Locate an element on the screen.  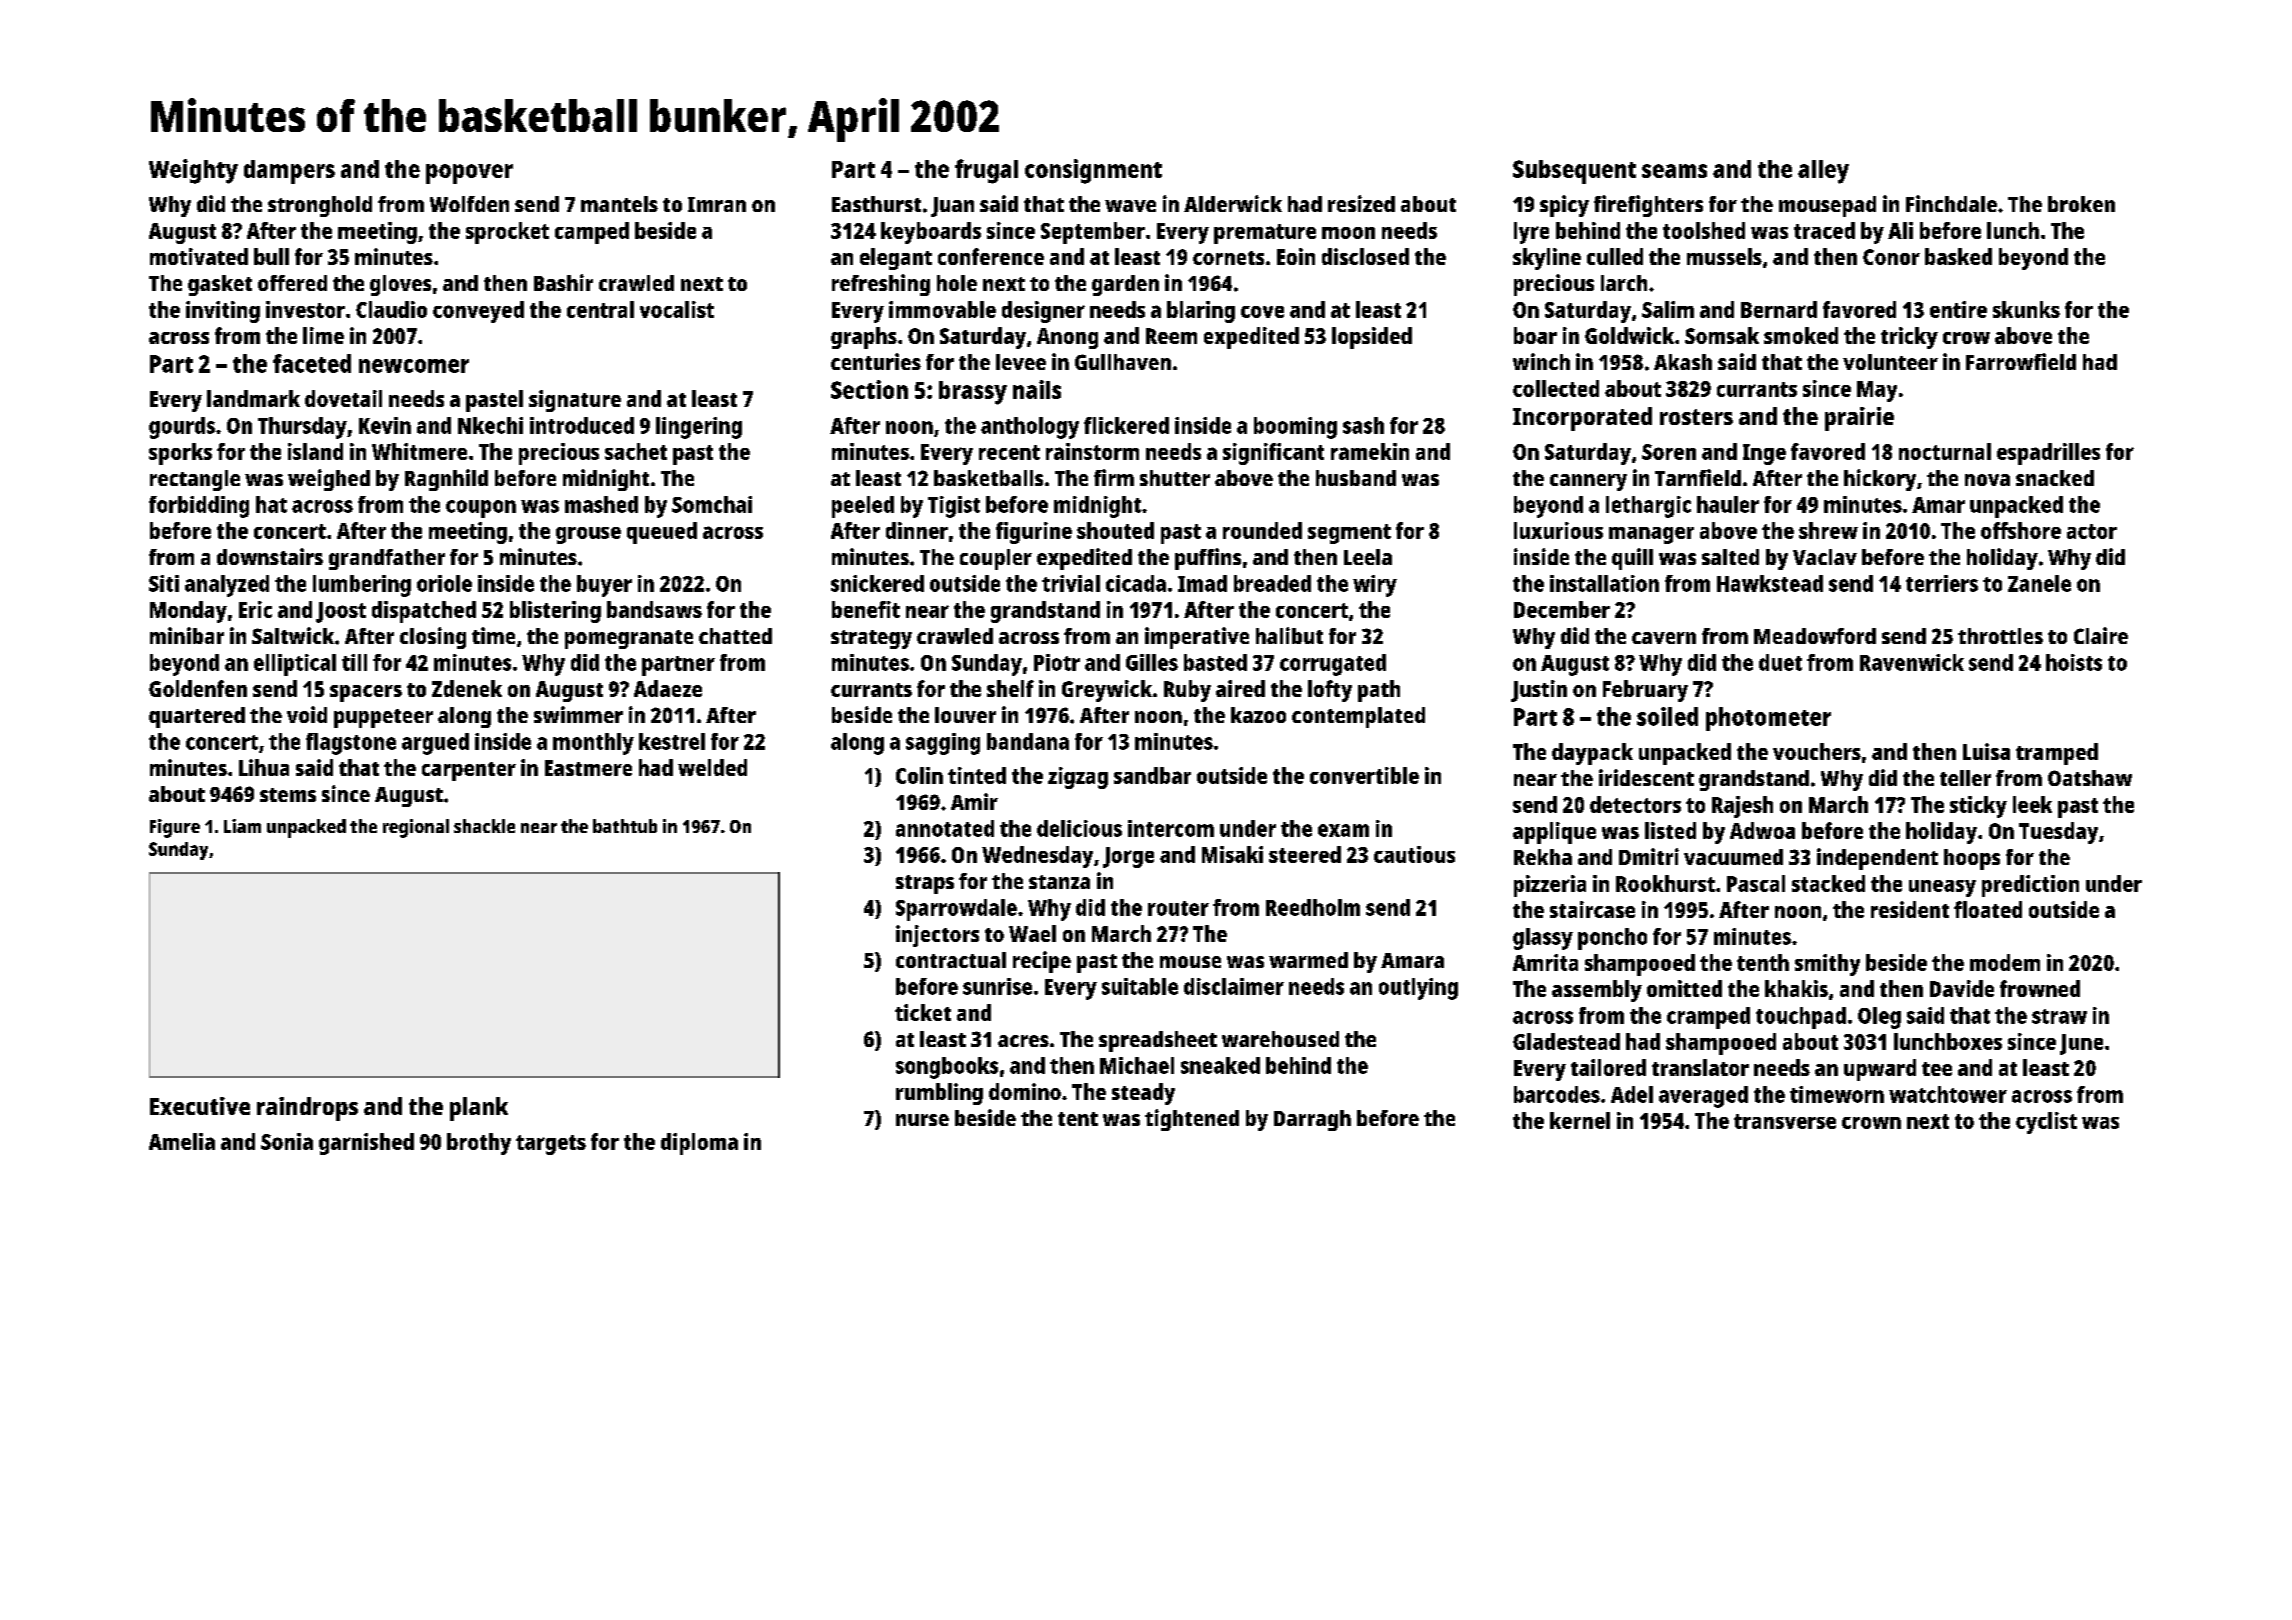
delicious is located at coordinates (1079, 828).
